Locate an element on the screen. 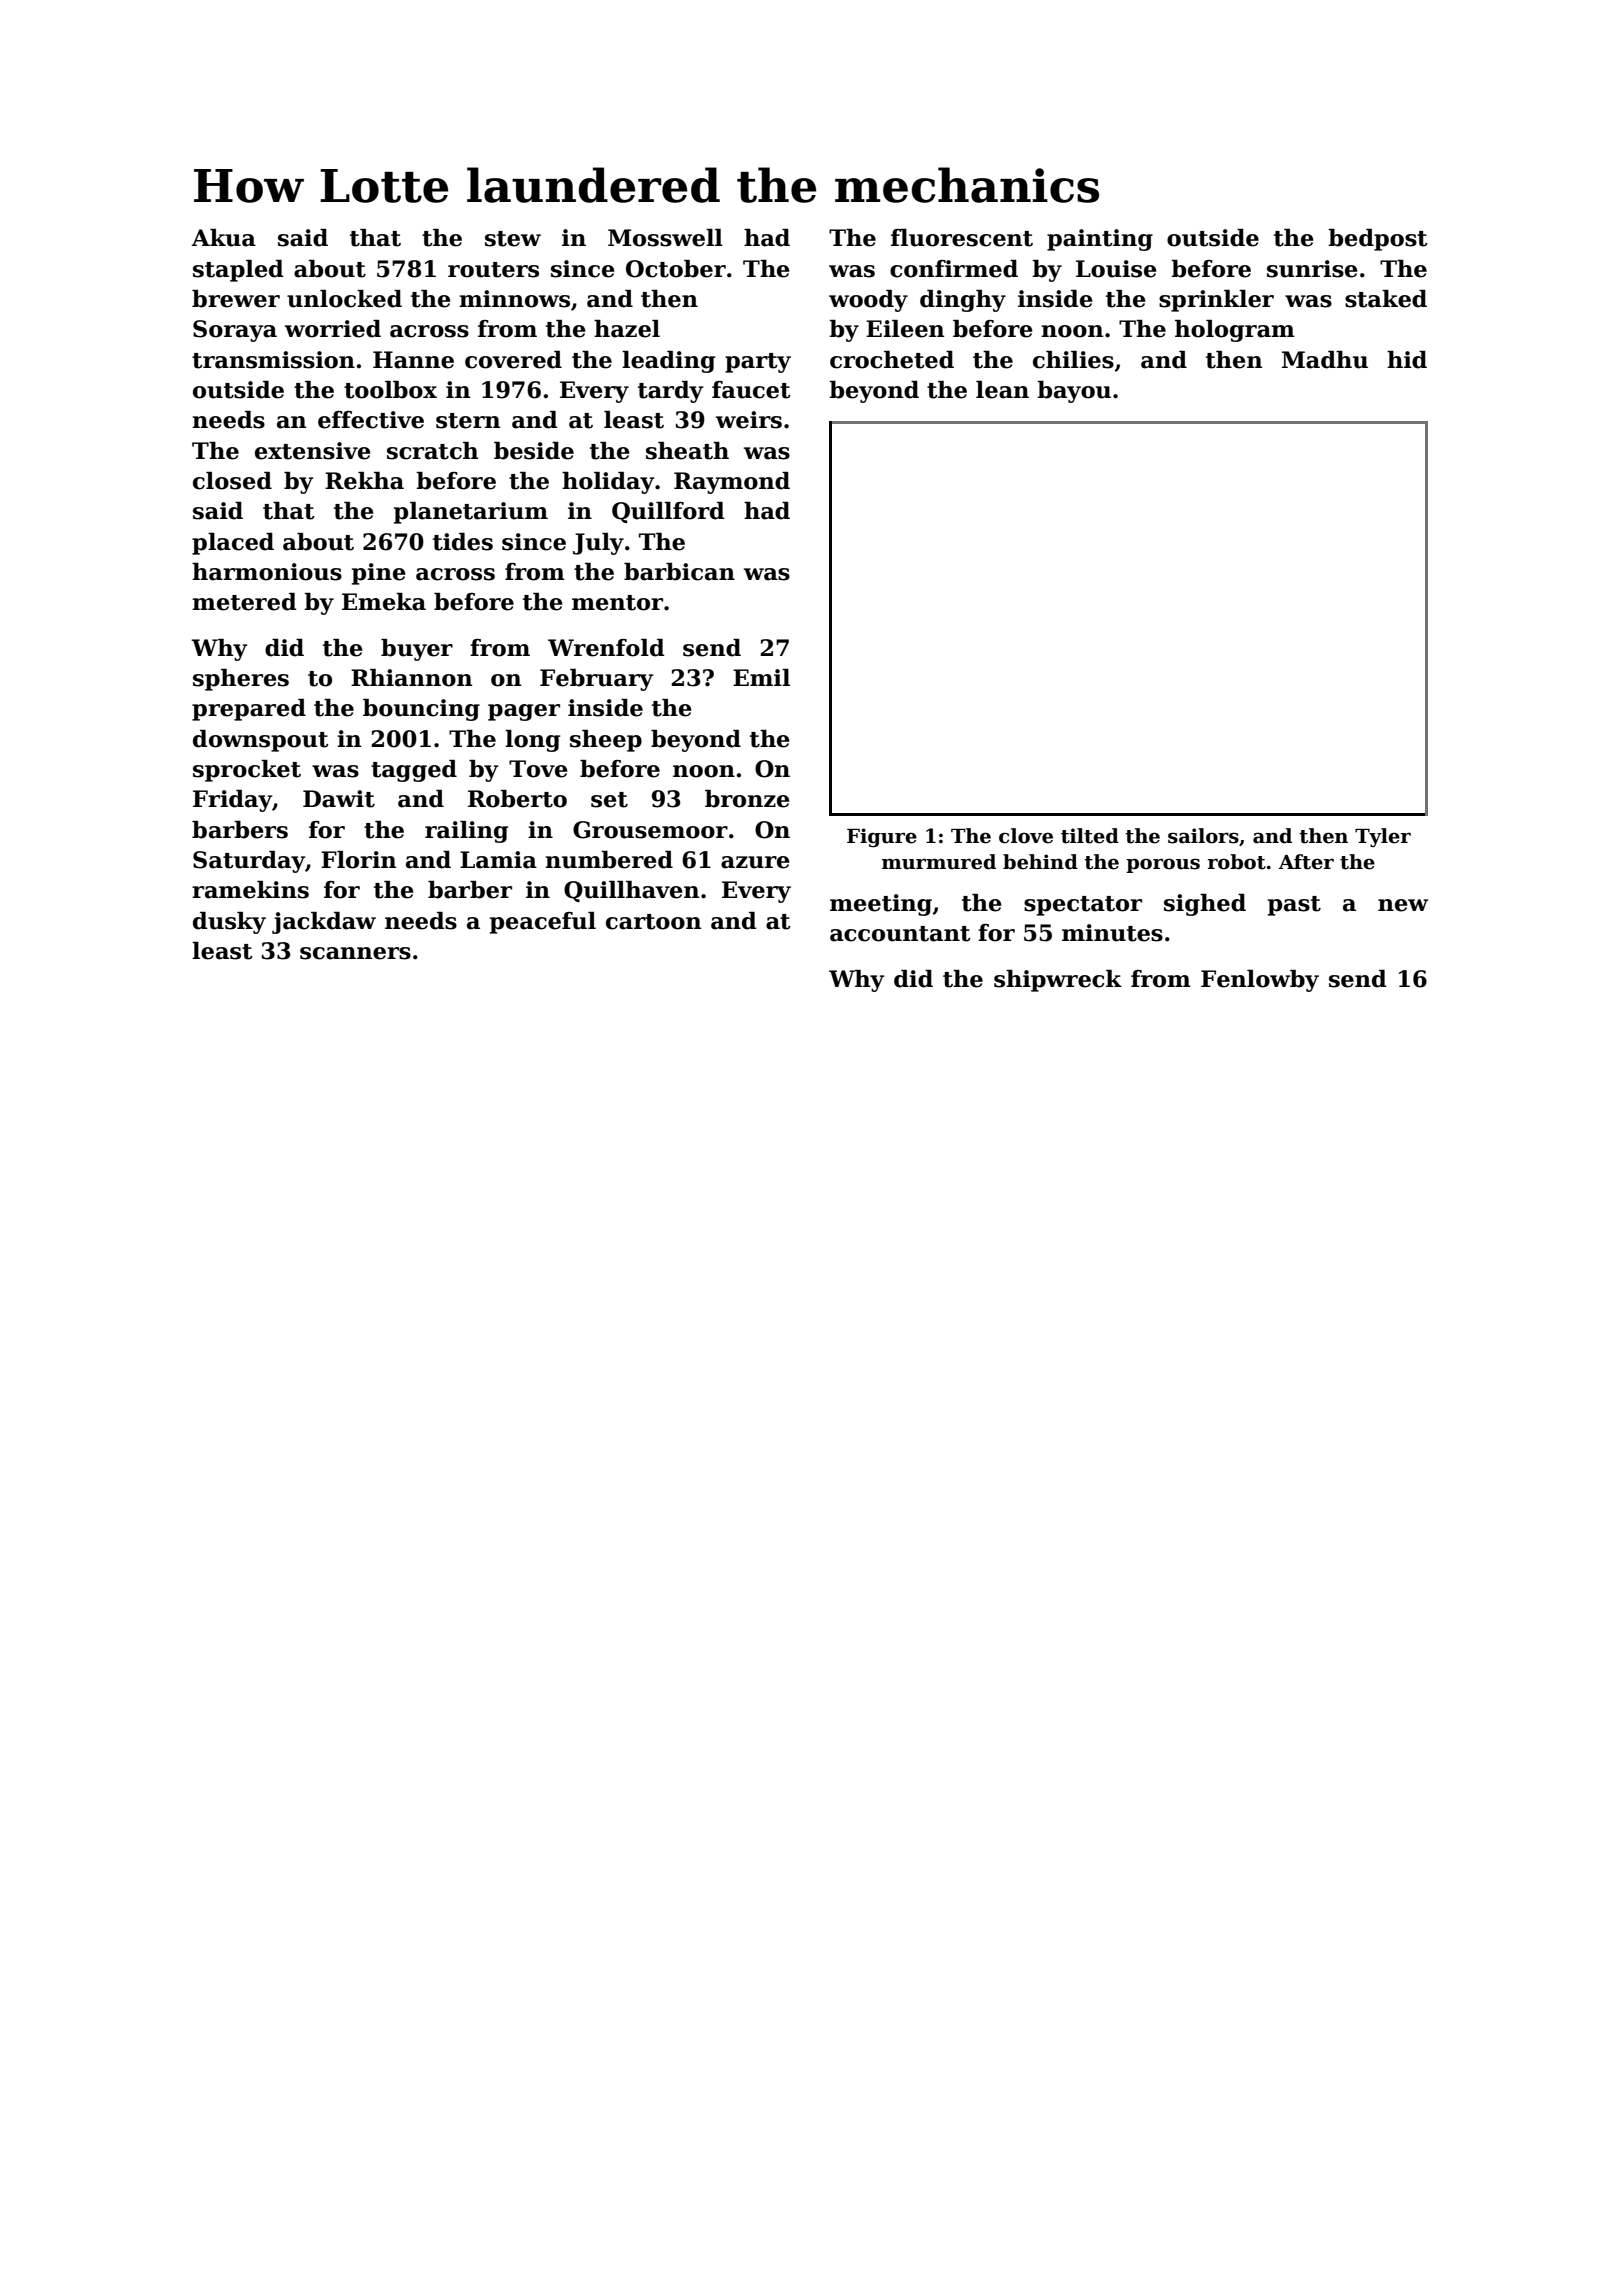 Image resolution: width=1620 pixels, height=2292 pixels. scanners is located at coordinates (355, 953).
